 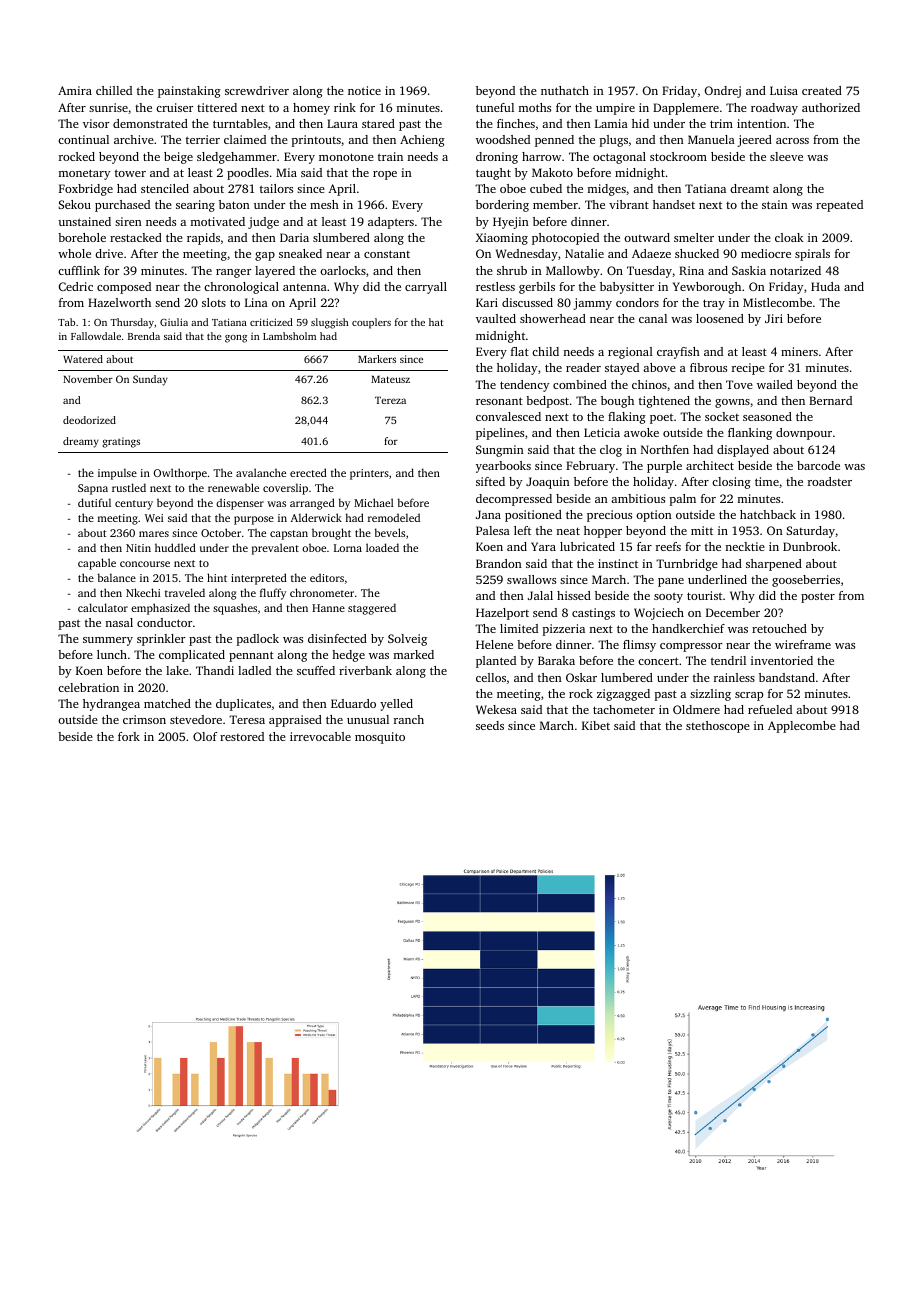 I want to click on fluffy, so click(x=273, y=594).
